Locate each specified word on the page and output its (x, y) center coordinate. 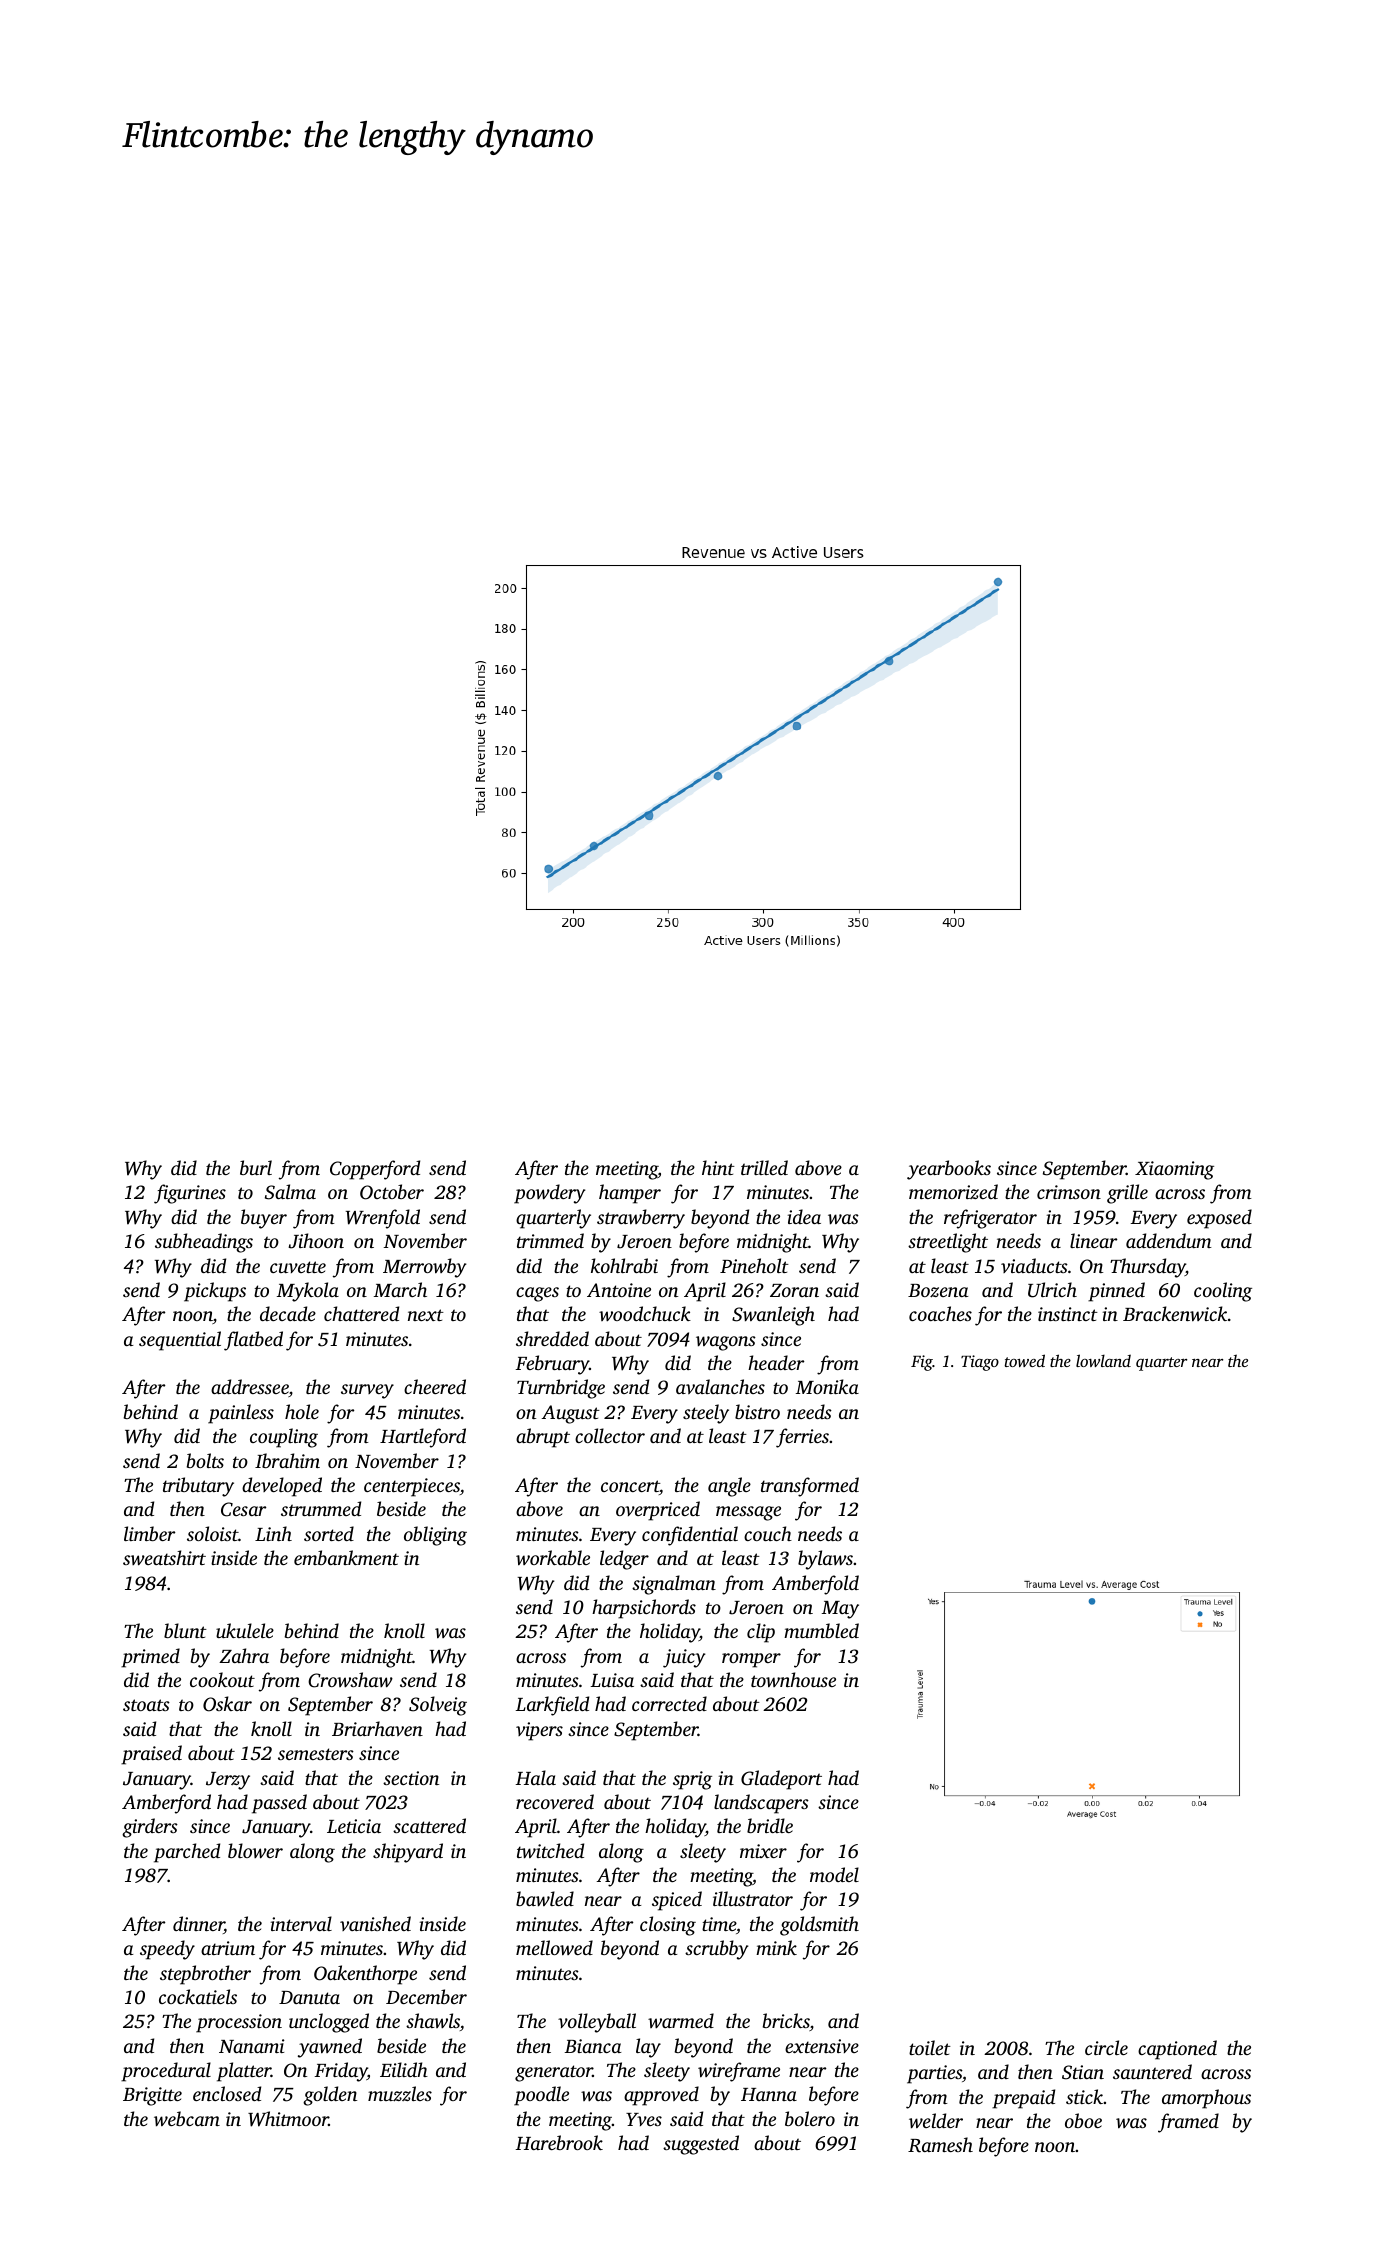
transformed (810, 1487)
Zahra (244, 1655)
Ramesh (940, 2145)
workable (553, 1558)
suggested (701, 2145)
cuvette (298, 1267)
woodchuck (645, 1313)
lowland (1103, 1360)
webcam (187, 2119)
